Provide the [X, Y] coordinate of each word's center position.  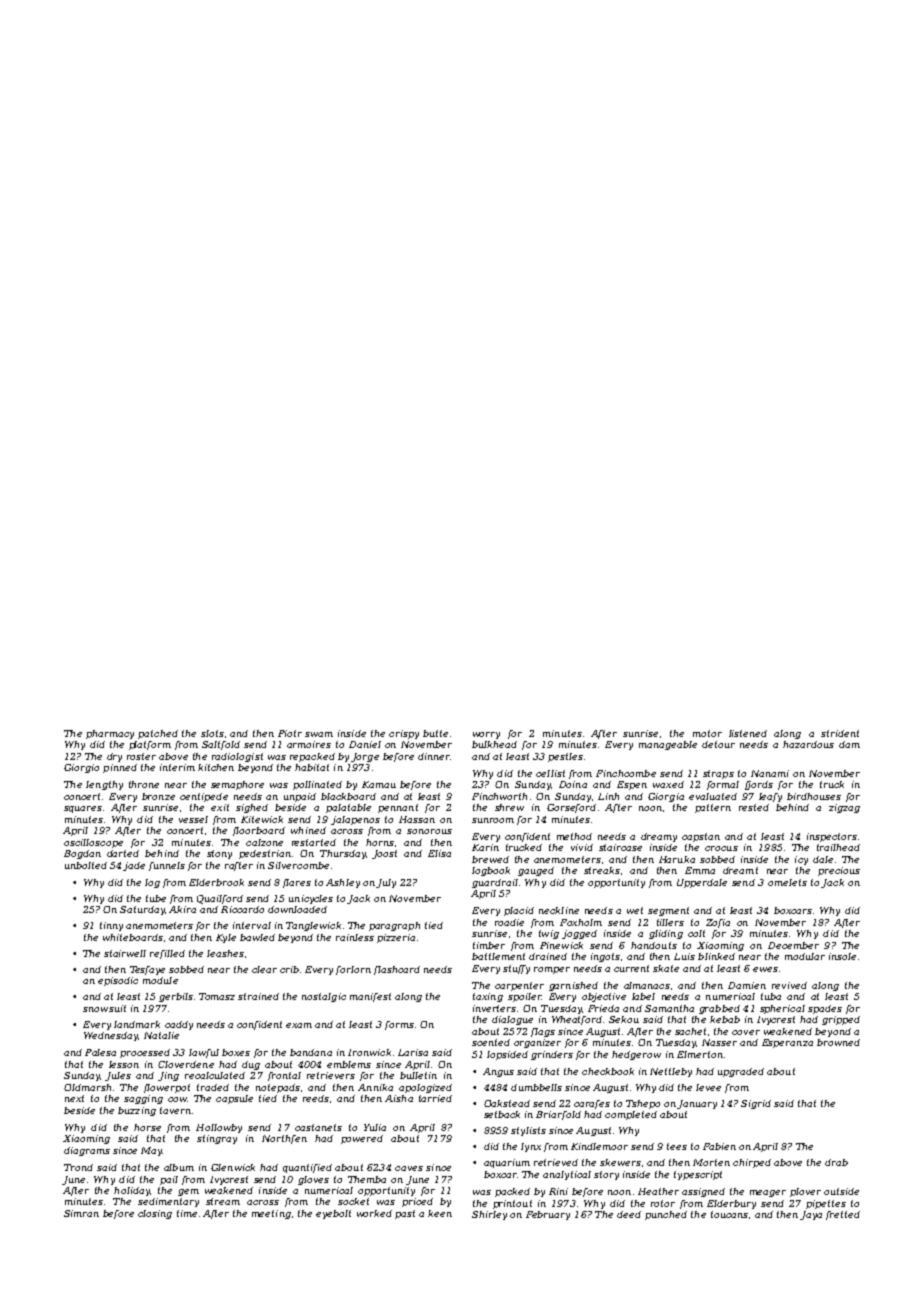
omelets [787, 882]
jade [134, 866]
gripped [841, 1020]
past [405, 1214]
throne [144, 784]
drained [548, 956]
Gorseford [571, 808]
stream [223, 1201]
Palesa [100, 1052]
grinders [552, 1055]
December [793, 945]
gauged [536, 871]
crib [289, 969]
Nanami [770, 773]
